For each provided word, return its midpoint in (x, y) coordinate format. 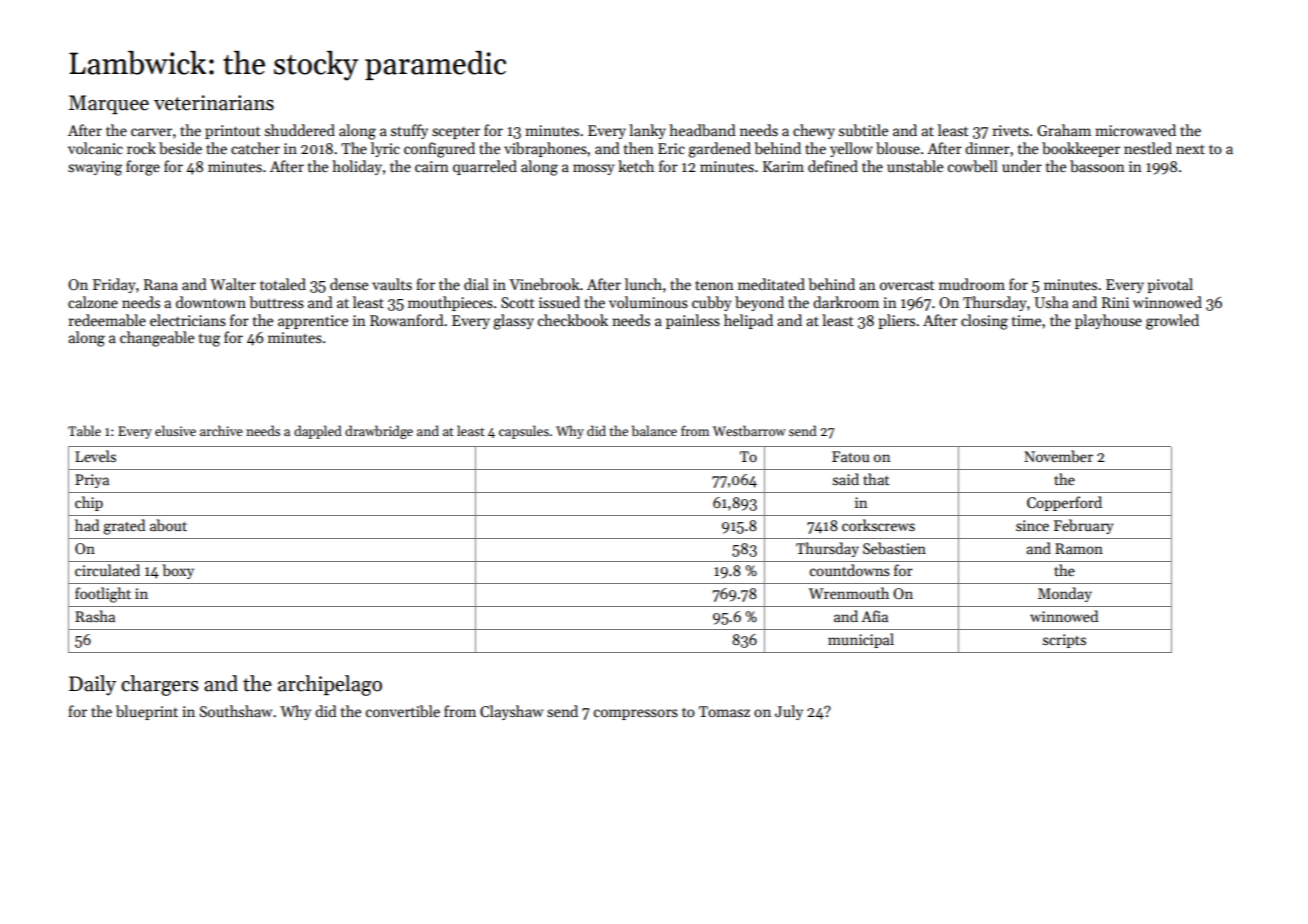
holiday (357, 167)
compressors (636, 714)
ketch (636, 166)
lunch (643, 284)
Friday (114, 285)
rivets (1011, 130)
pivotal (1170, 285)
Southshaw (236, 711)
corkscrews (878, 525)
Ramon (1079, 548)
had (87, 525)
